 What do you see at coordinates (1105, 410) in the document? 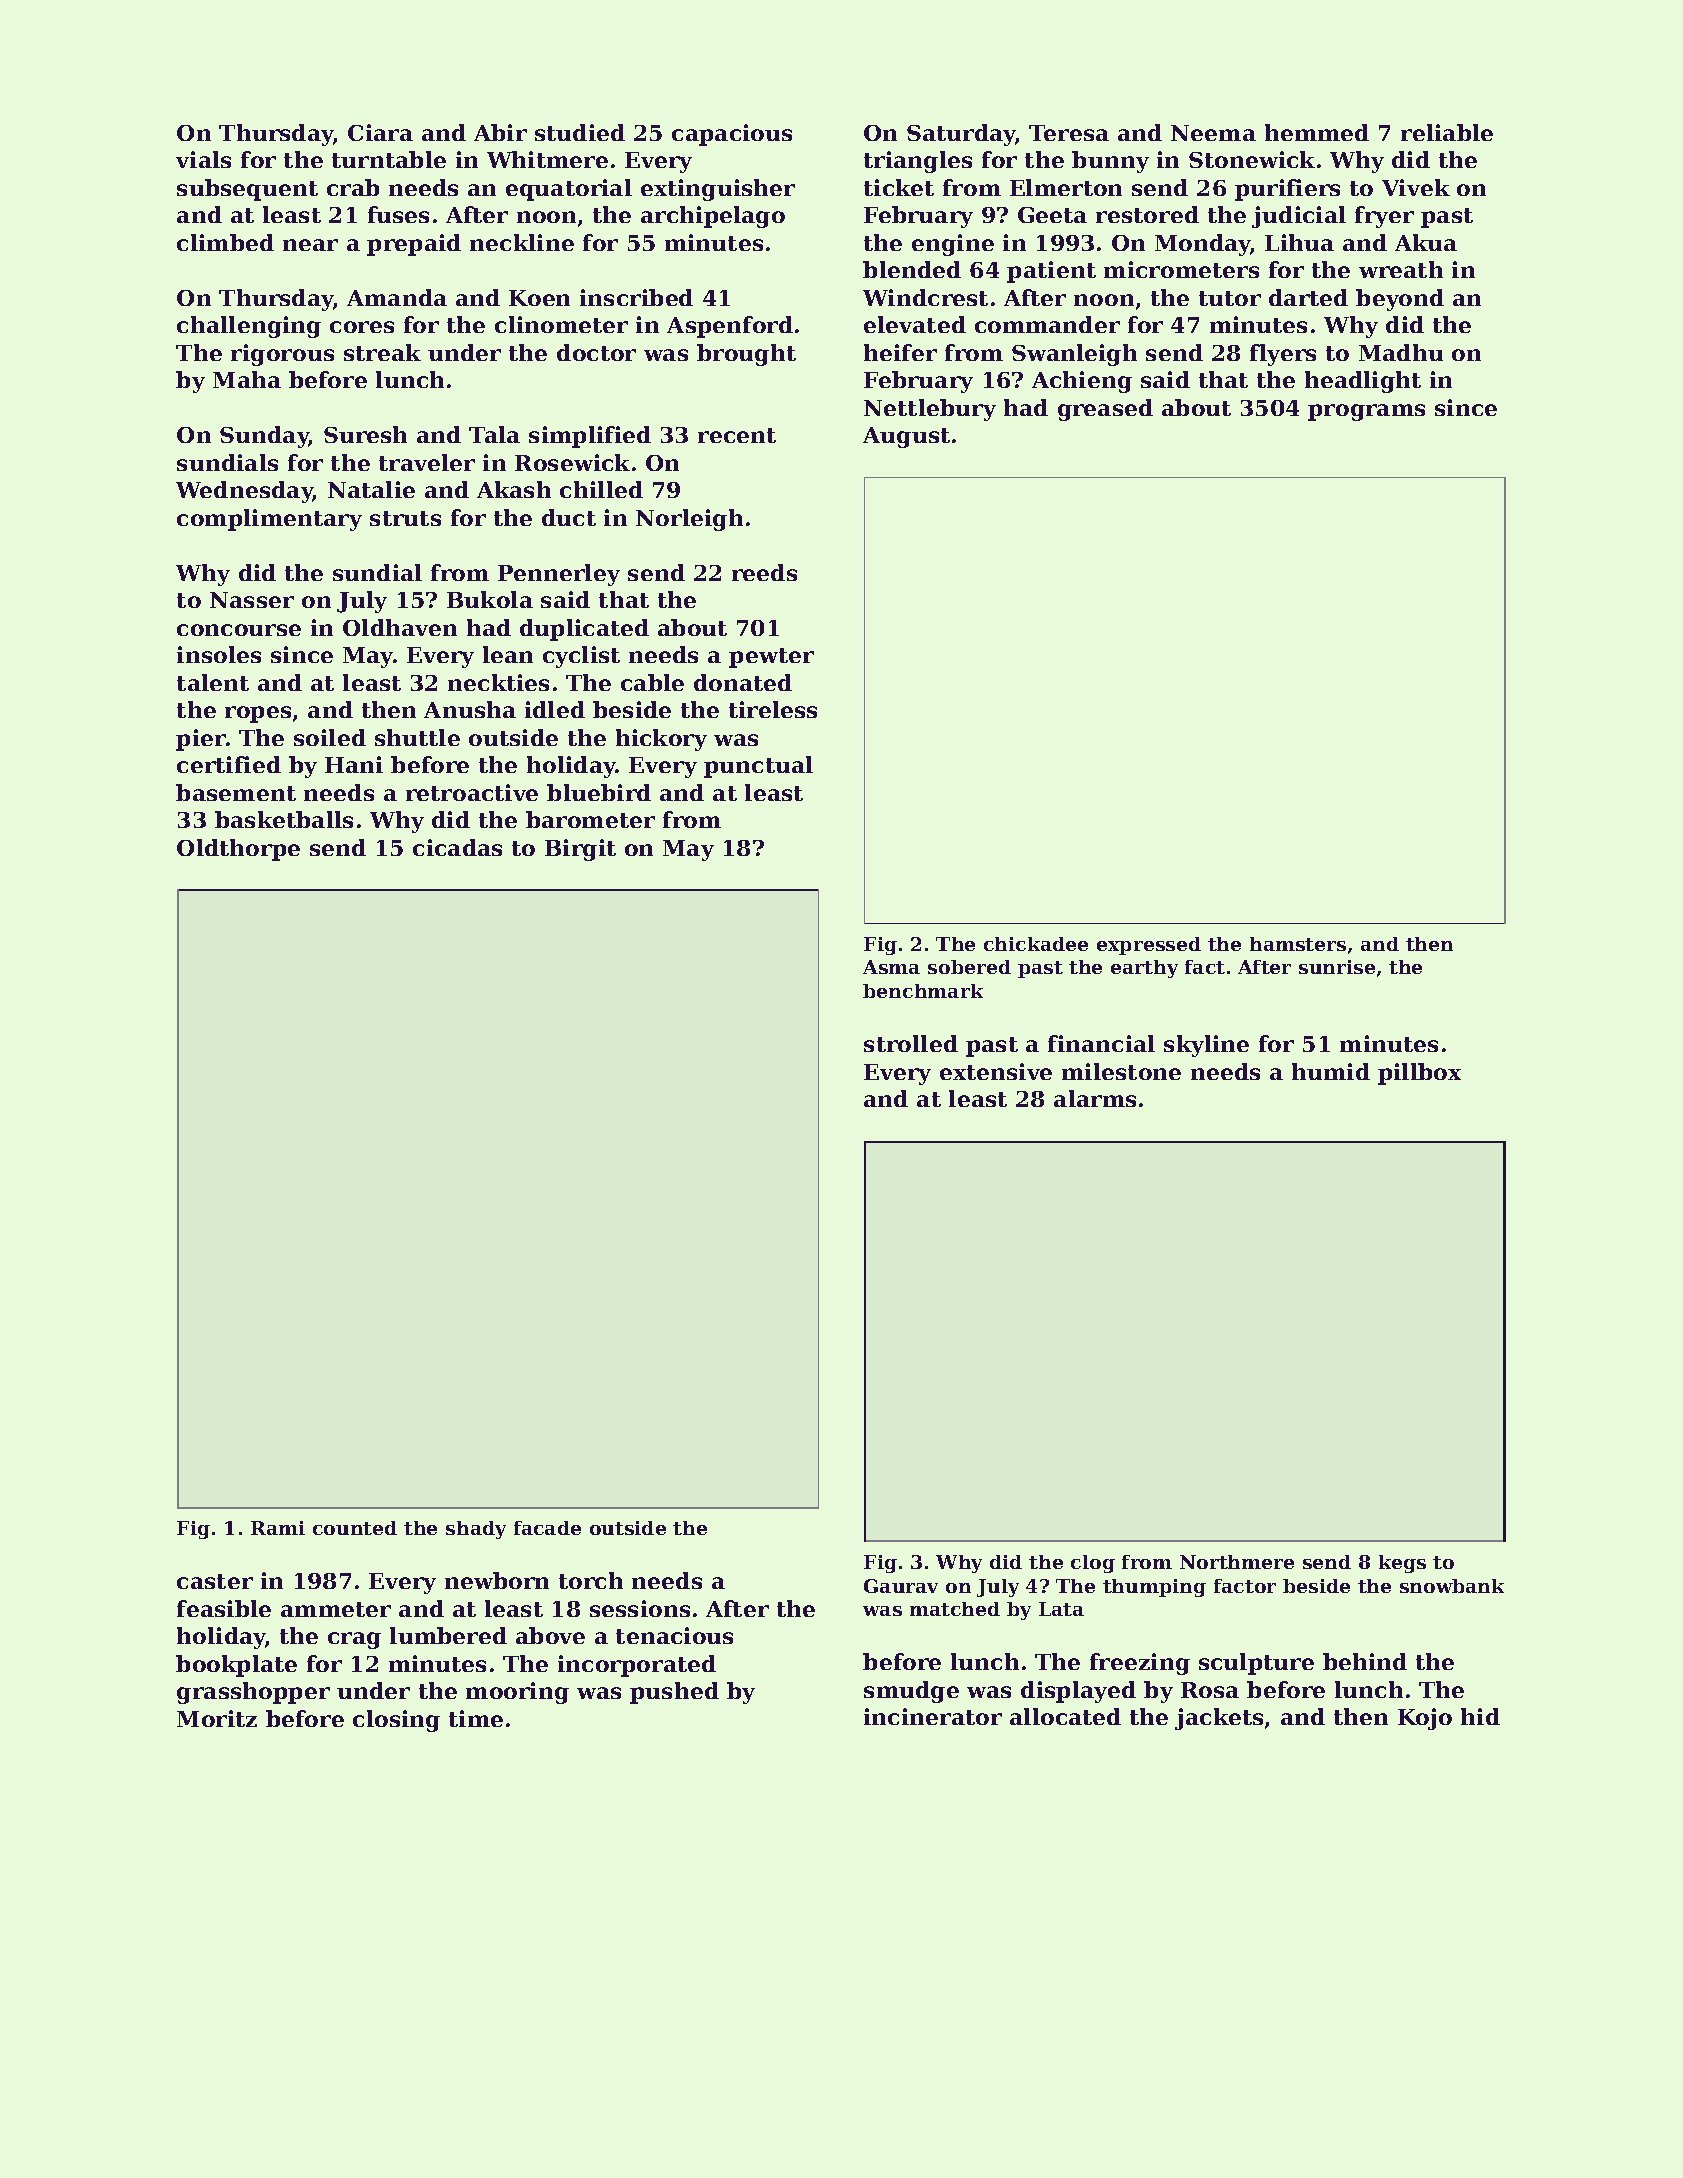
I see `greased` at bounding box center [1105, 410].
